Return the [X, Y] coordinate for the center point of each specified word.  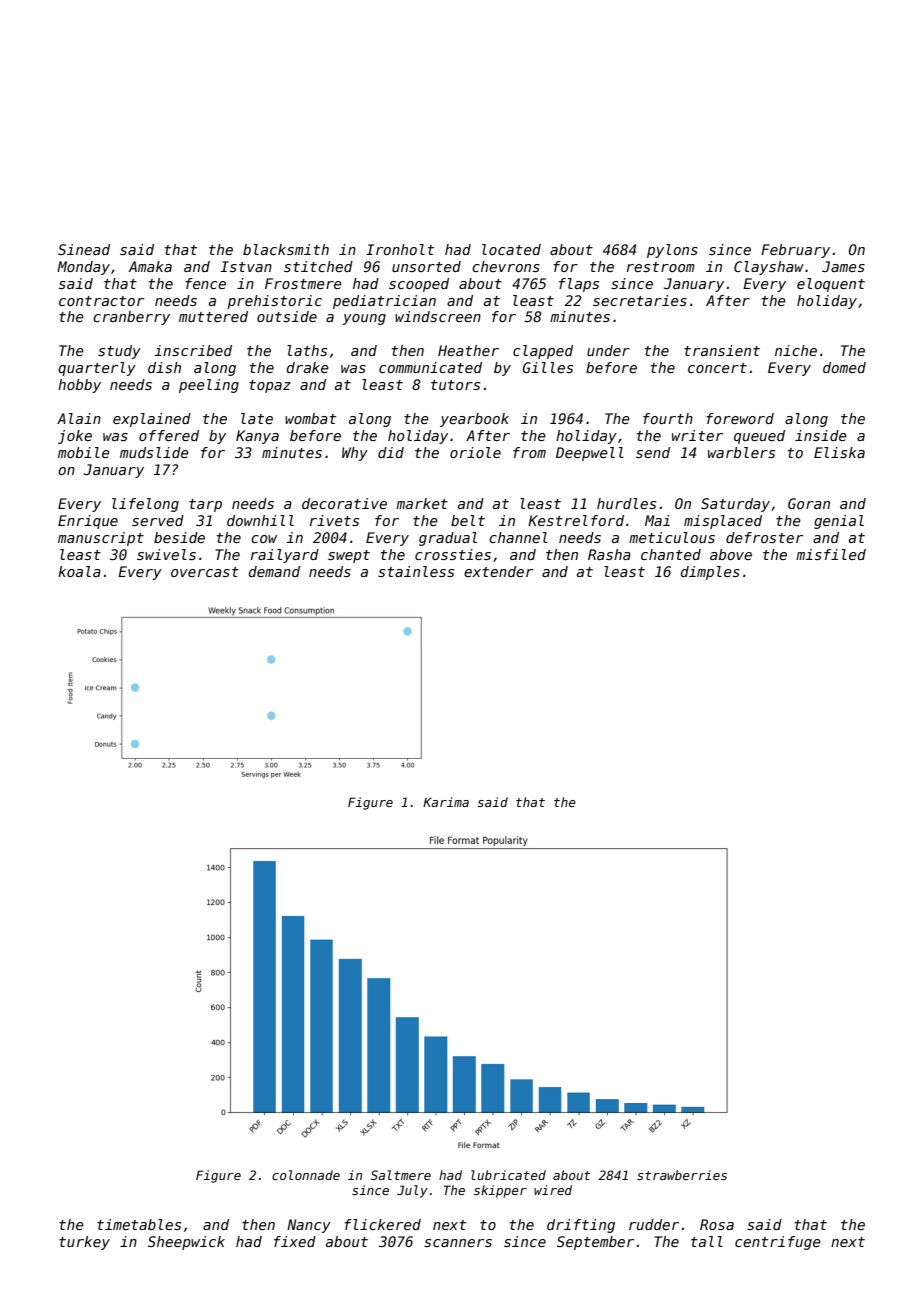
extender [498, 571]
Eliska [839, 452]
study [119, 352]
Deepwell [590, 454]
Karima [446, 802]
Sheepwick [186, 1243]
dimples [710, 573]
